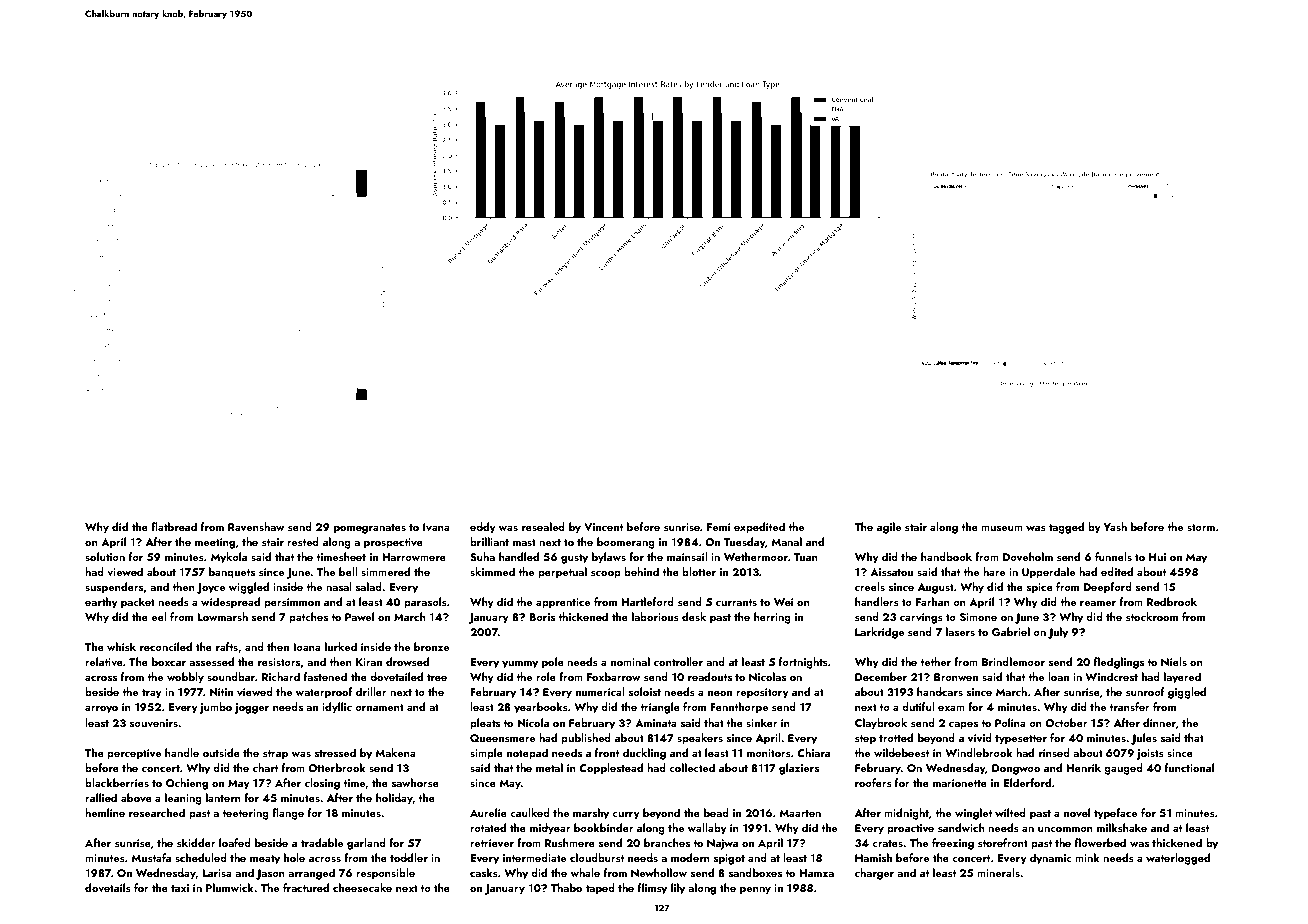 The image size is (1308, 924). What do you see at coordinates (307, 647) in the document?
I see `Ioana` at bounding box center [307, 647].
